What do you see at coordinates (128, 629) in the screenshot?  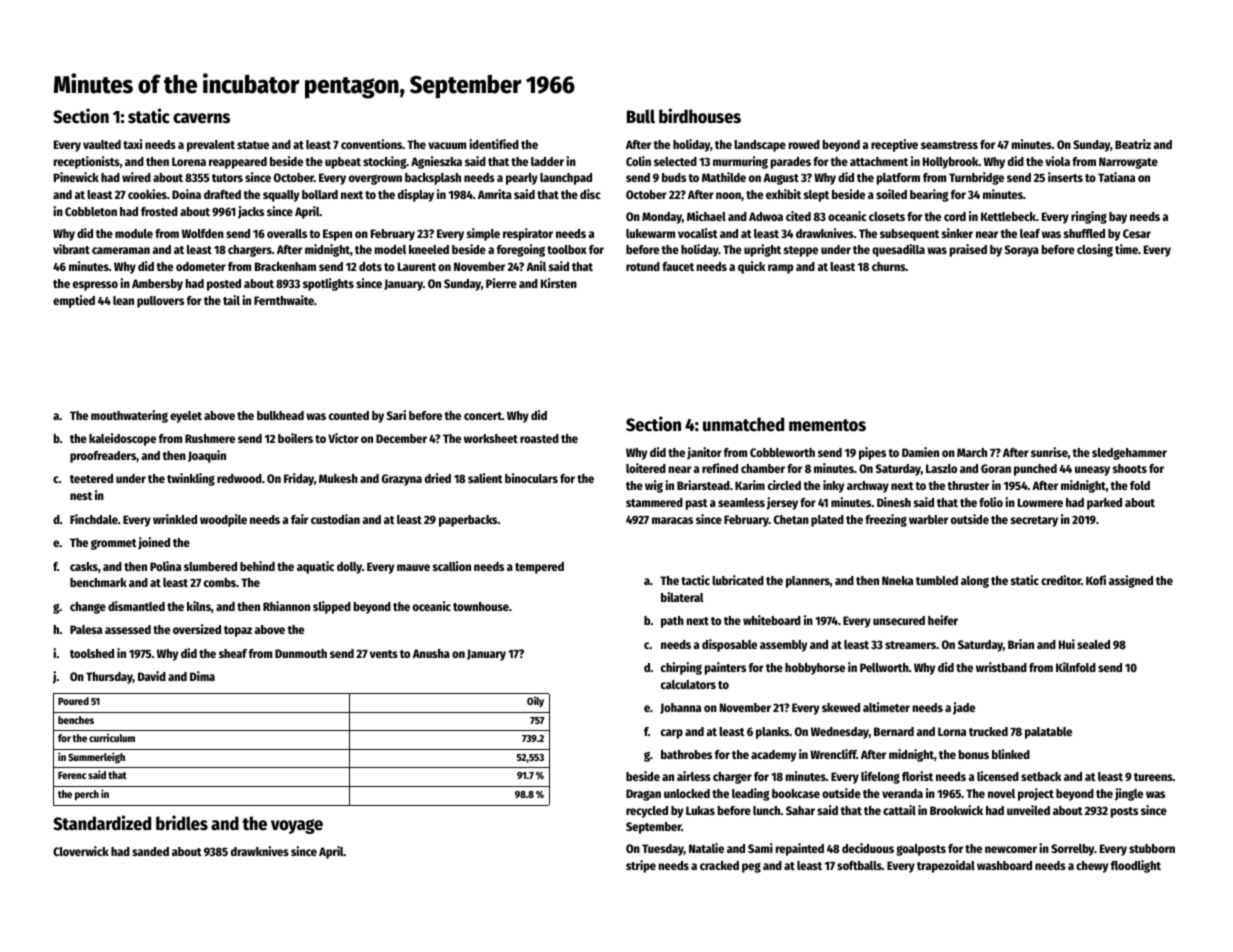 I see `assessed` at bounding box center [128, 629].
